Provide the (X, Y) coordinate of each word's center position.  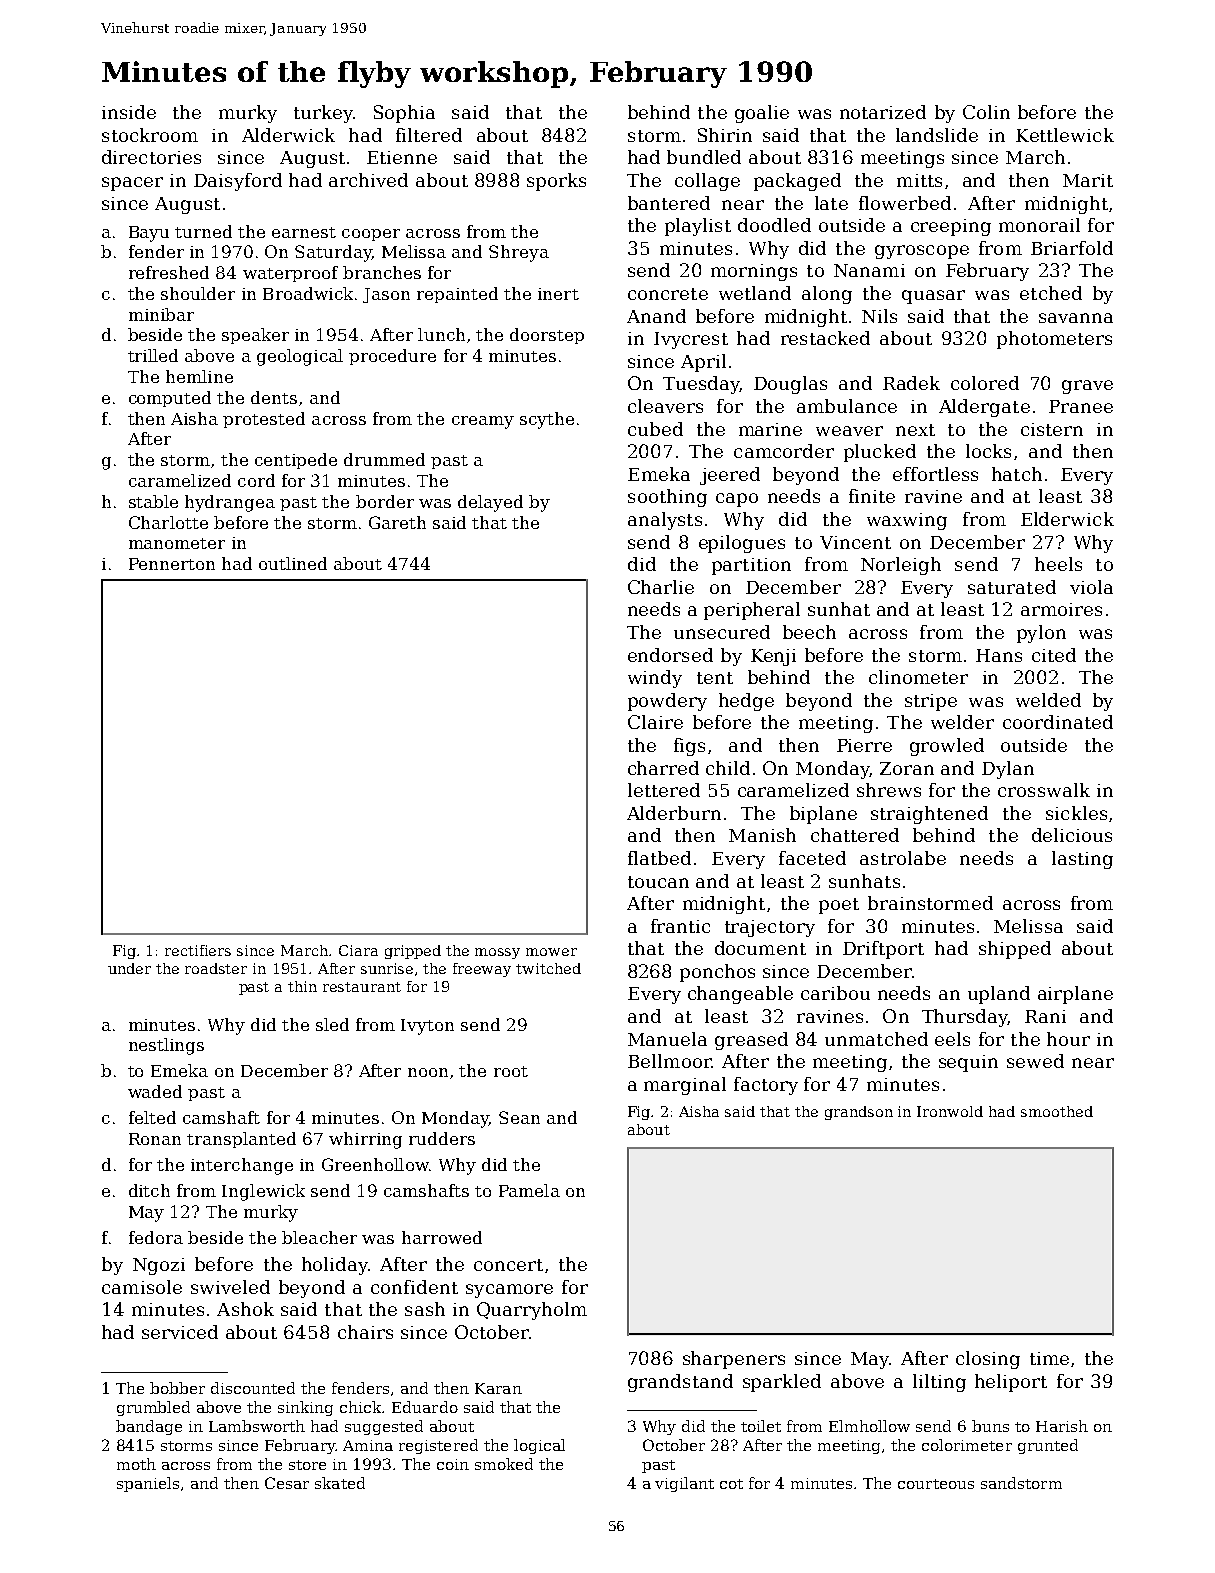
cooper (371, 235)
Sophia (404, 114)
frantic (680, 926)
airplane (1075, 995)
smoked (504, 1464)
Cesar (287, 1483)
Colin (986, 112)
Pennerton (172, 564)
